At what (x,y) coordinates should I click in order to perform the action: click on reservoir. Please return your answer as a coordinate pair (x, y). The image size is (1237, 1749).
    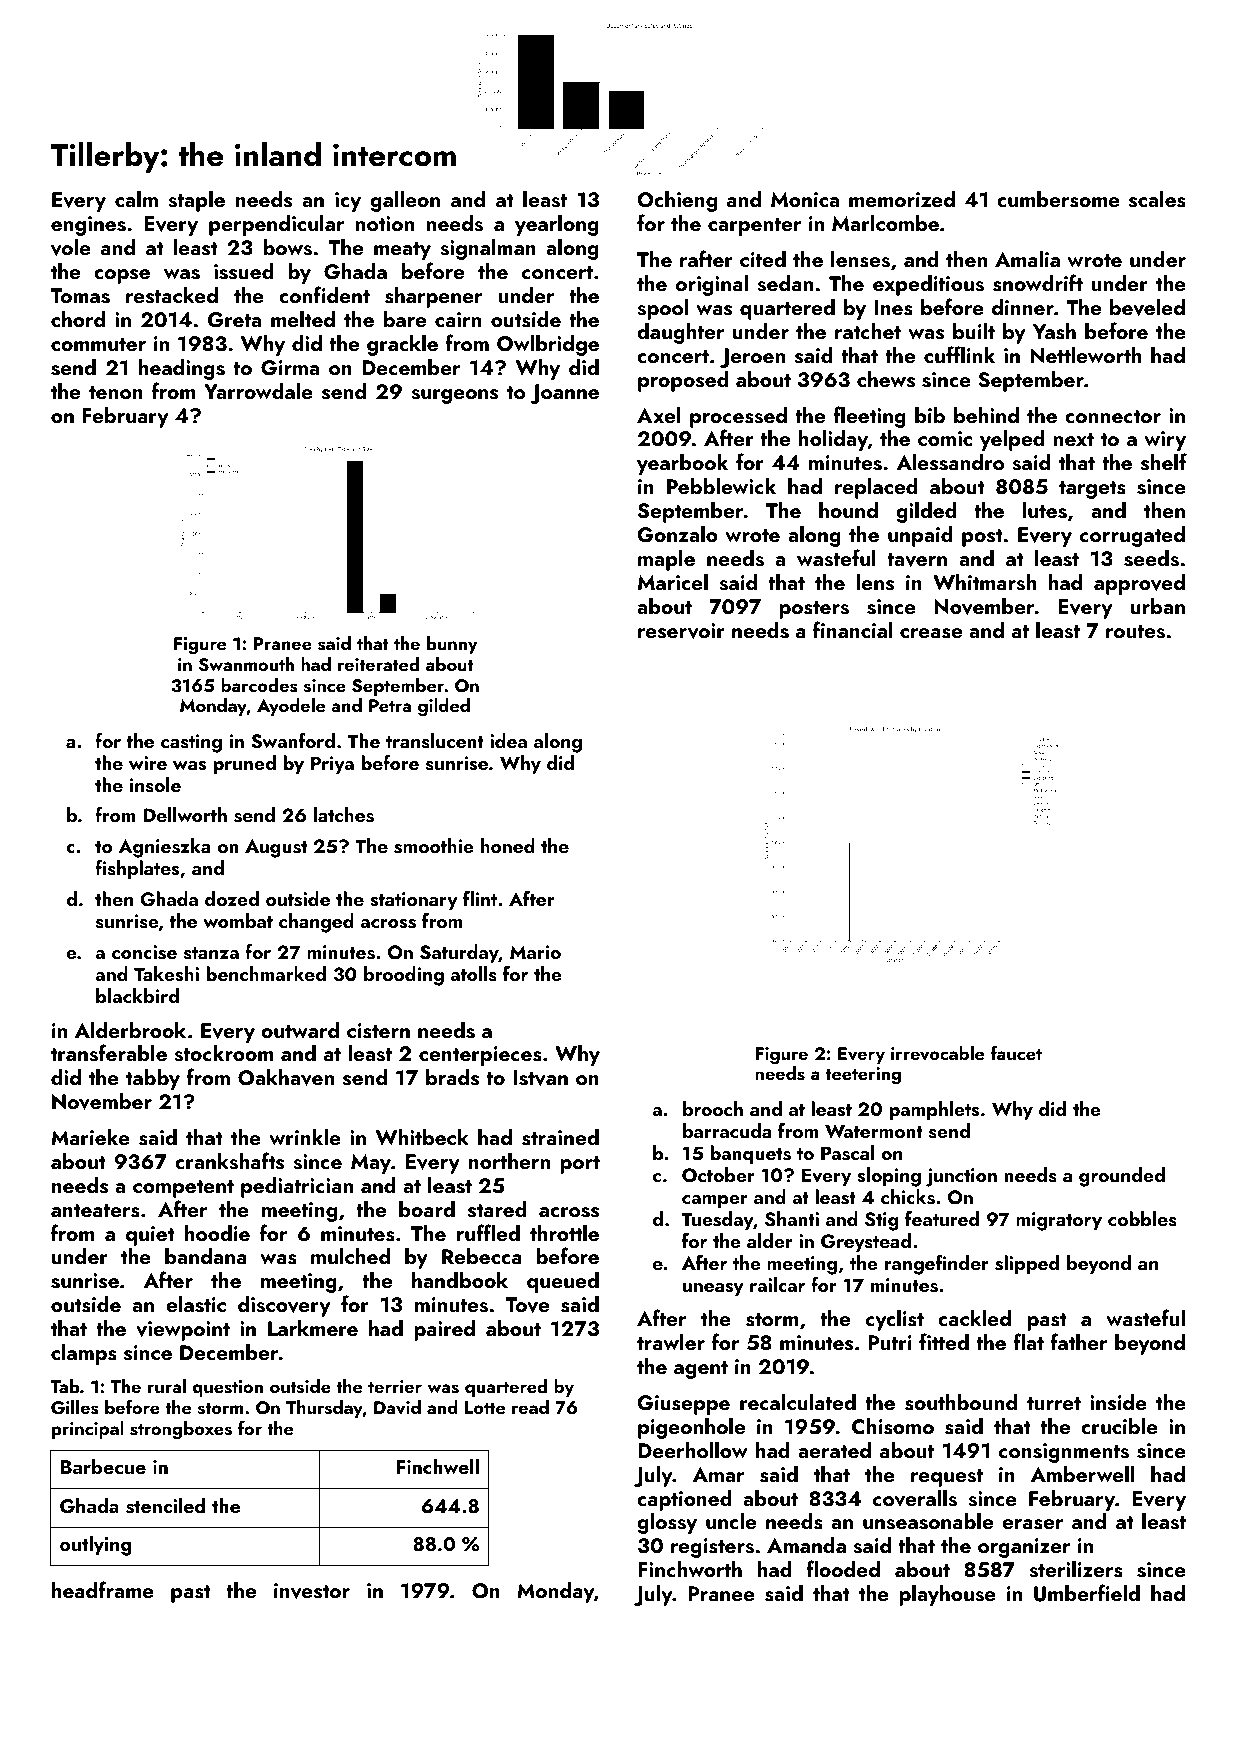
    Looking at the image, I should click on (681, 631).
